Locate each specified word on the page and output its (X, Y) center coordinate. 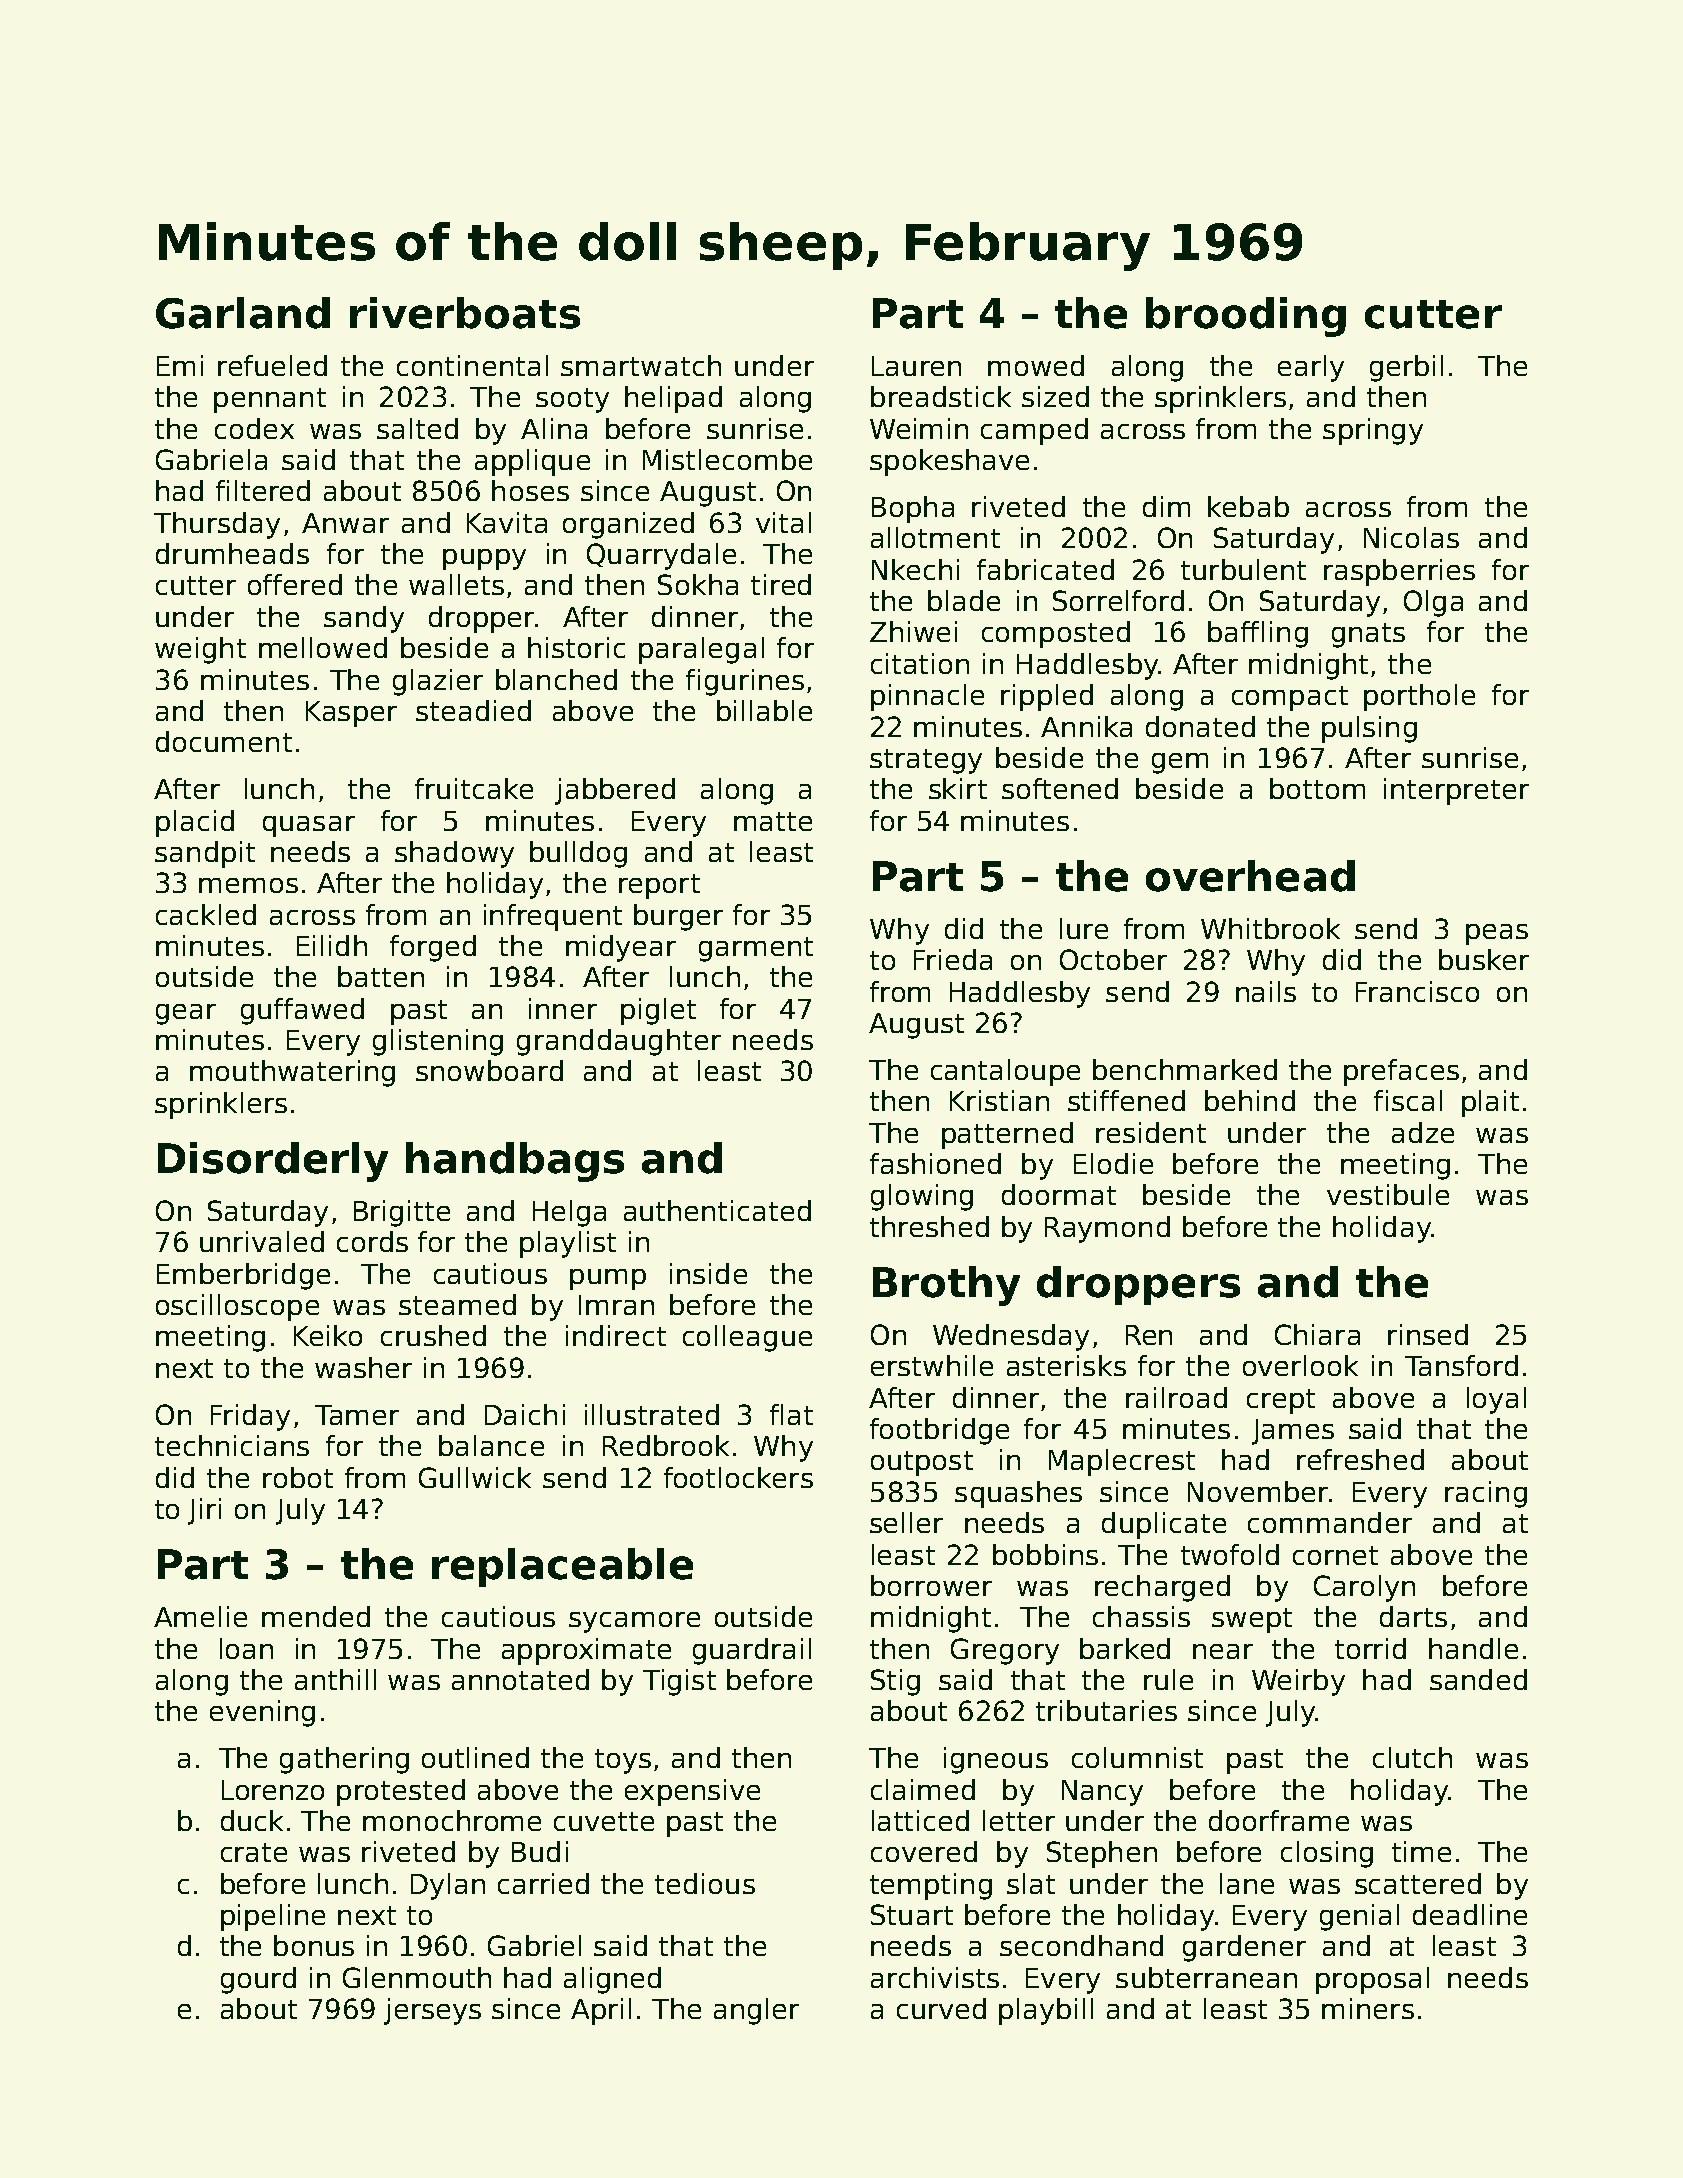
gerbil (1406, 368)
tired (781, 584)
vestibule (1388, 1194)
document (224, 741)
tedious (705, 1883)
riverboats (465, 313)
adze (1423, 1132)
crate (254, 1852)
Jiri (204, 1511)
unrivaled (262, 1241)
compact (1290, 698)
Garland (243, 313)
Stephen (1102, 1854)
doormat (1059, 1194)
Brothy (946, 1286)
